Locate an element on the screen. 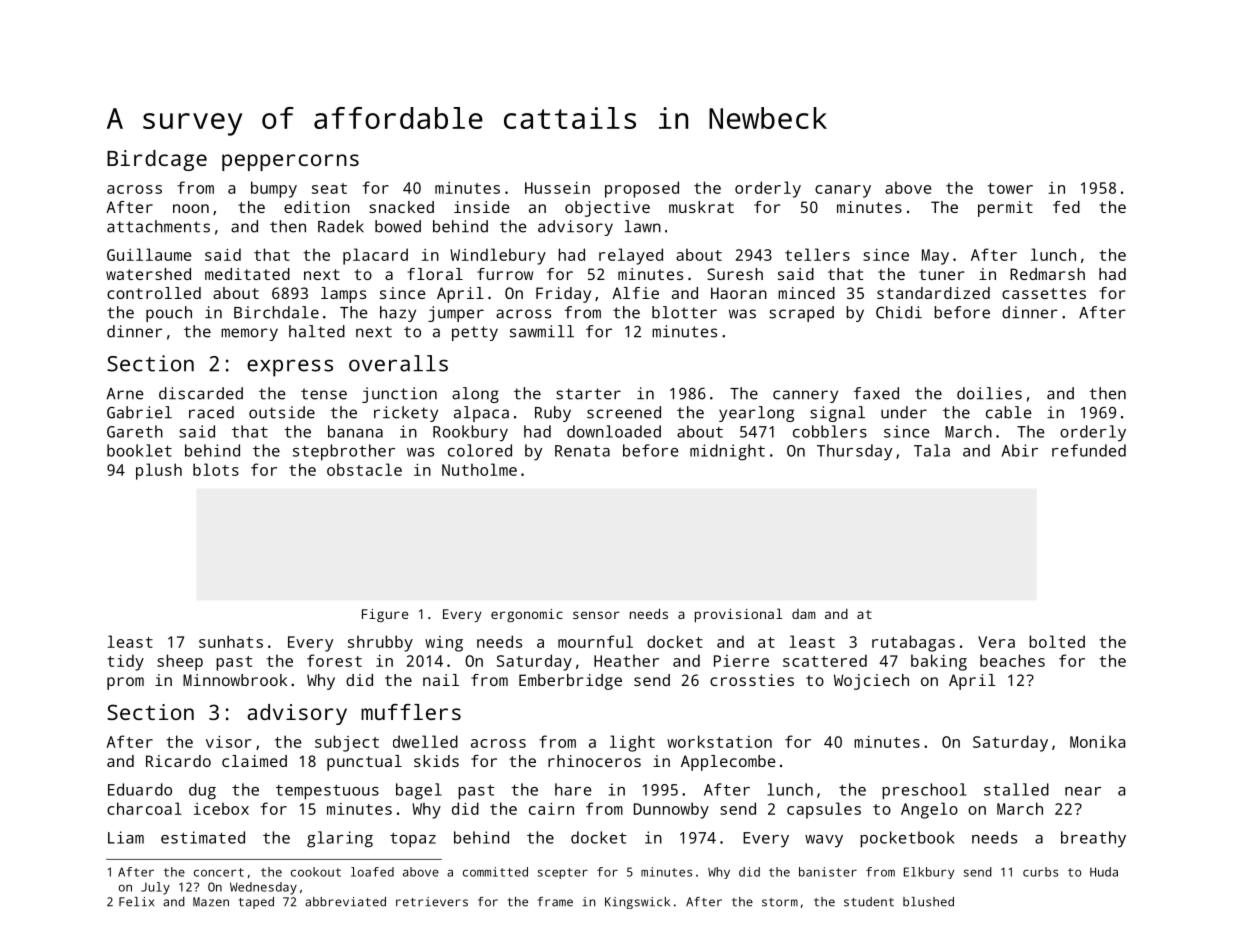 The height and width of the screenshot is (952, 1233). Hussein is located at coordinates (557, 188).
